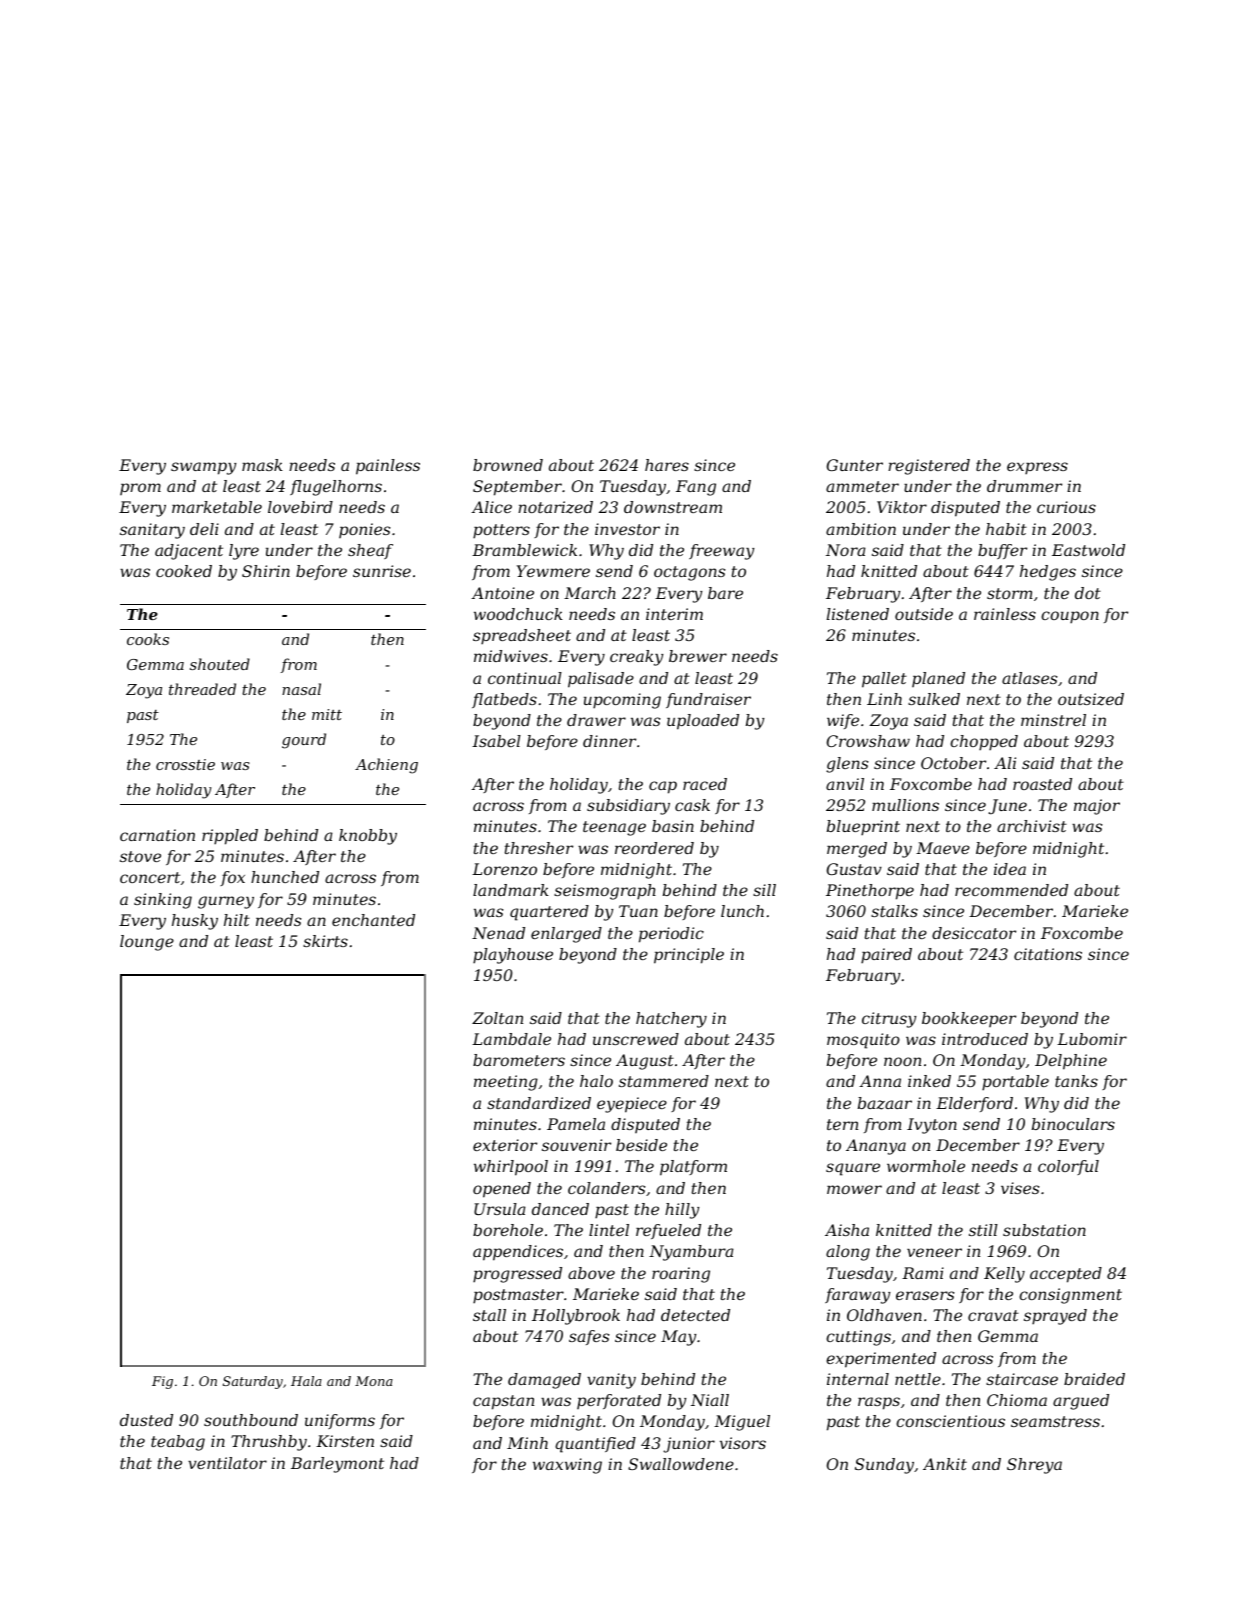  I want to click on reordered, so click(654, 848).
